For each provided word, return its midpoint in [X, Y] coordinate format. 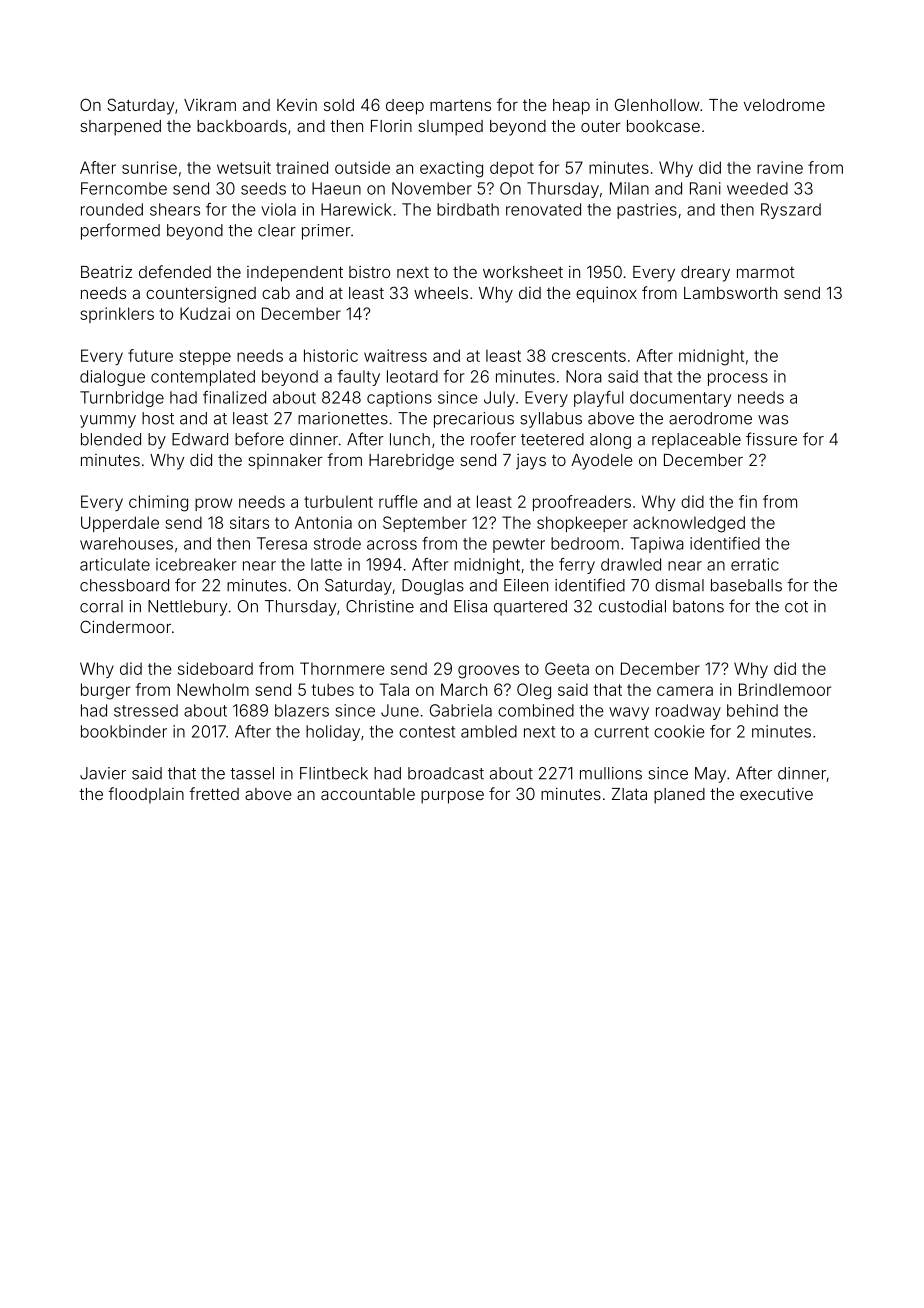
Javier [103, 773]
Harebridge [411, 462]
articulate [115, 564]
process [738, 379]
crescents [589, 356]
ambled [489, 731]
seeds [263, 188]
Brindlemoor [785, 689]
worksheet [523, 272]
